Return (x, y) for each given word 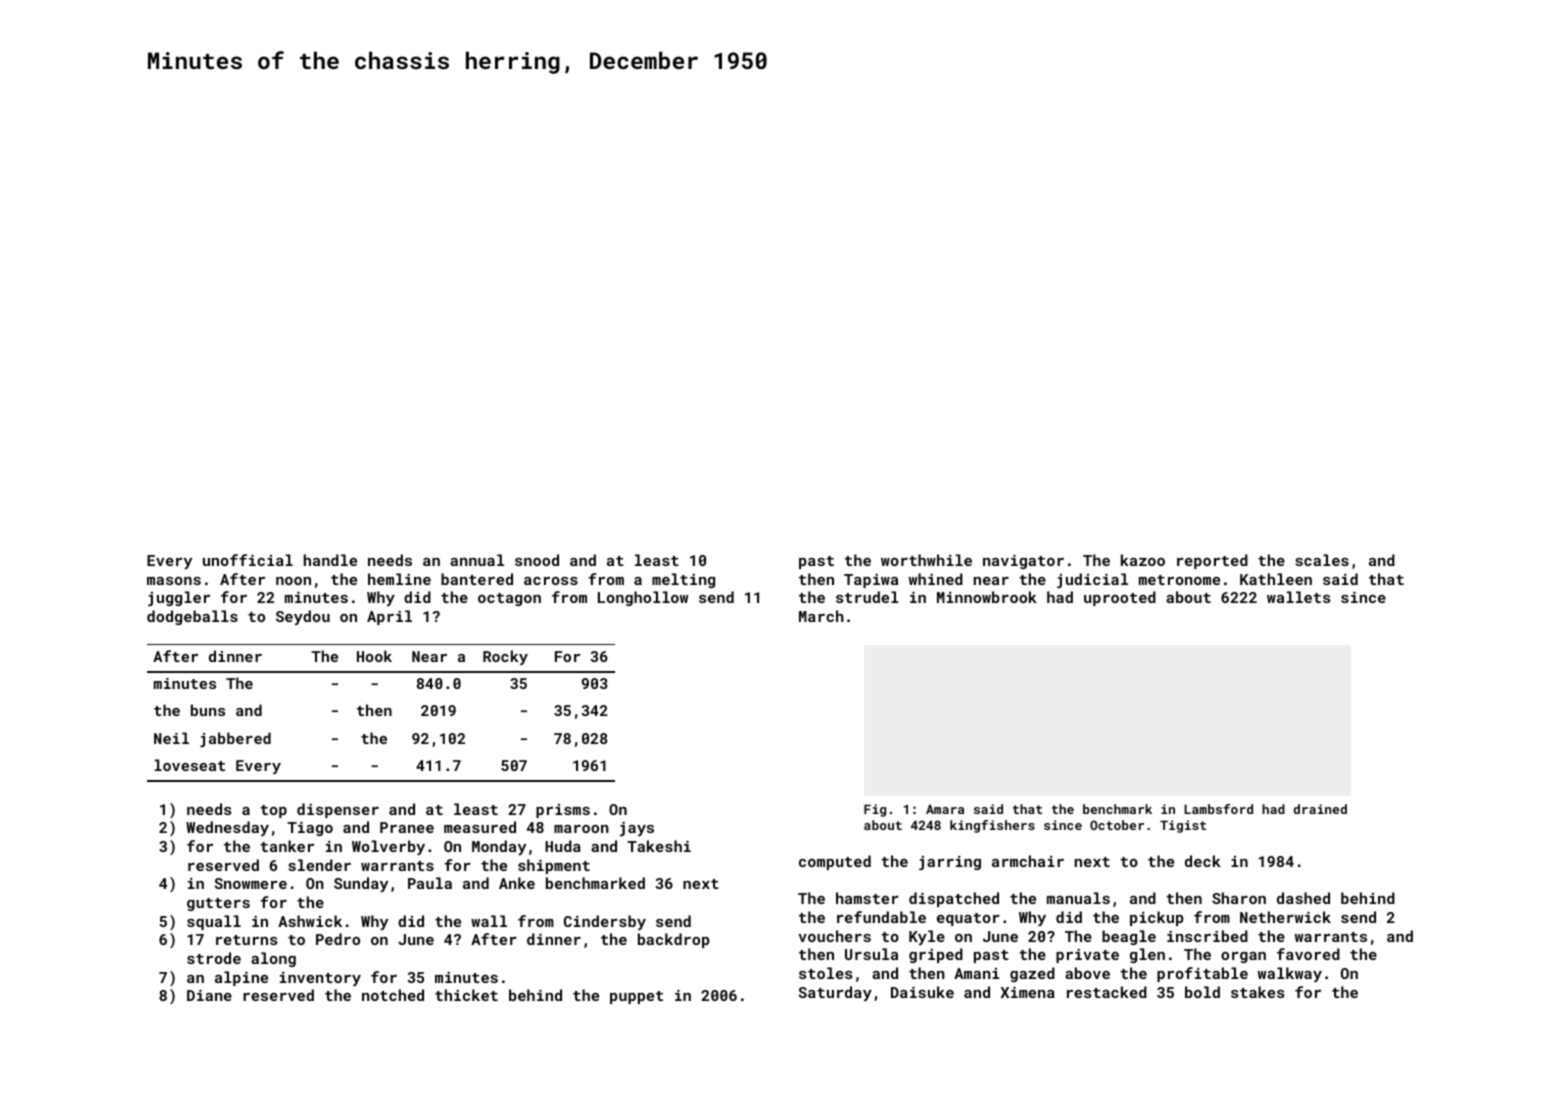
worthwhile (926, 560)
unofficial (248, 560)
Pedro (338, 939)
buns (208, 710)
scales (1322, 560)
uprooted (1120, 598)
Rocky (505, 657)
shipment (554, 866)
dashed (1303, 898)
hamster (867, 898)
